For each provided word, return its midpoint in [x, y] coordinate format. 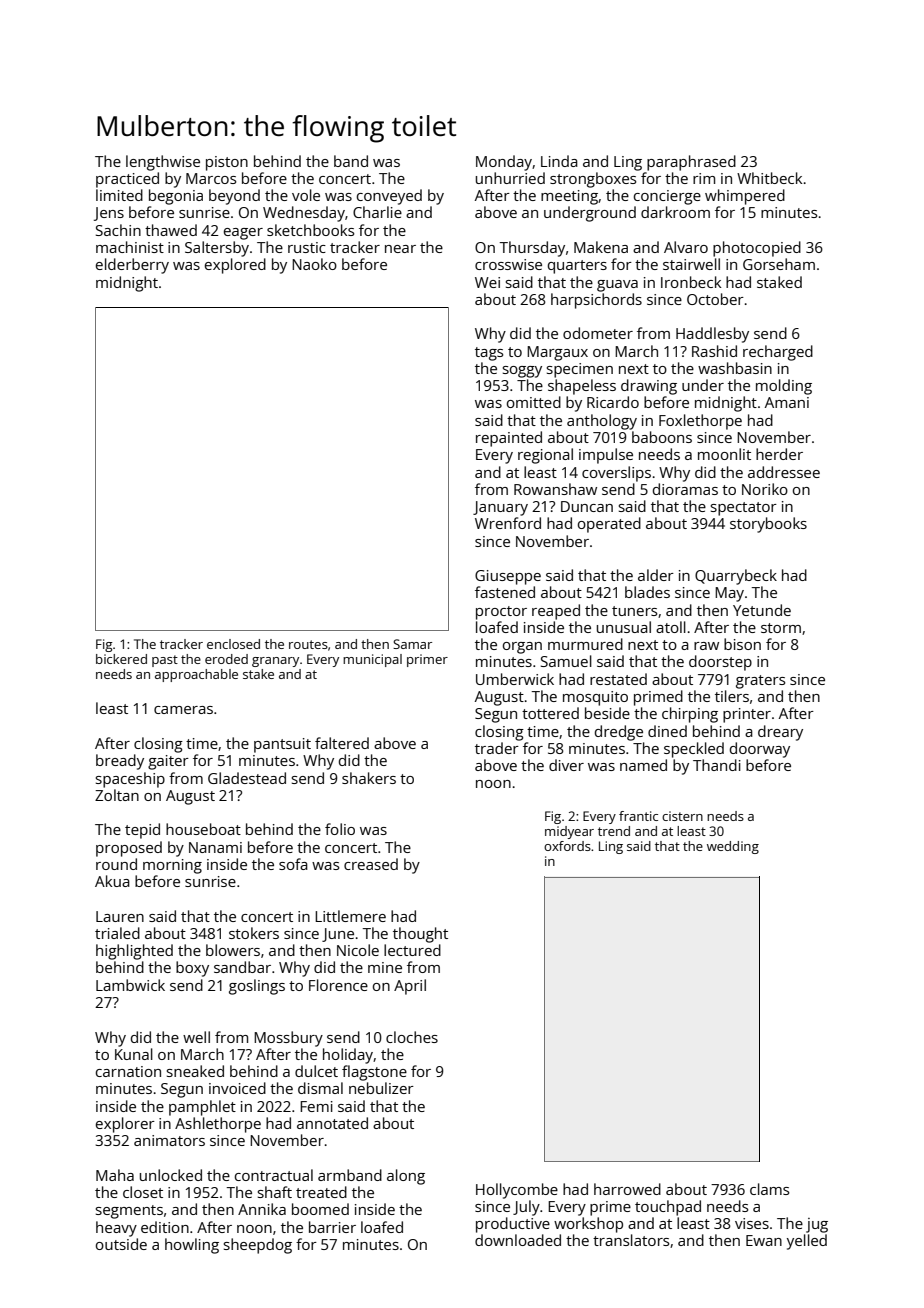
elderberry [132, 266]
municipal [372, 660]
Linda [559, 161]
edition [165, 1227]
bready [120, 762]
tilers [732, 696]
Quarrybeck [736, 577]
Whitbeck [769, 178]
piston [227, 163]
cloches [412, 1037]
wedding [733, 847]
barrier [332, 1227]
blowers [233, 950]
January [500, 508]
